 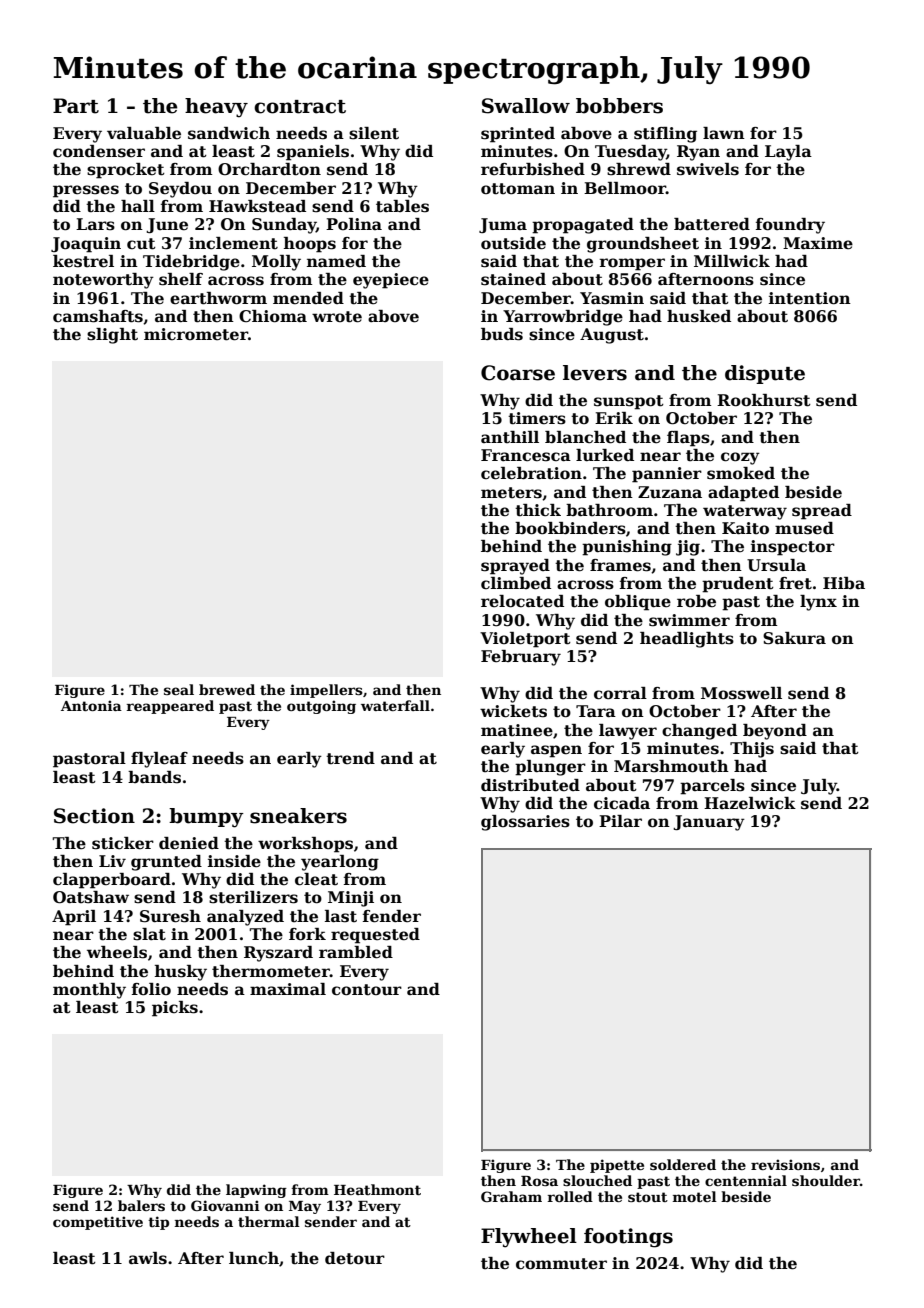 I want to click on cicada, so click(x=622, y=803).
